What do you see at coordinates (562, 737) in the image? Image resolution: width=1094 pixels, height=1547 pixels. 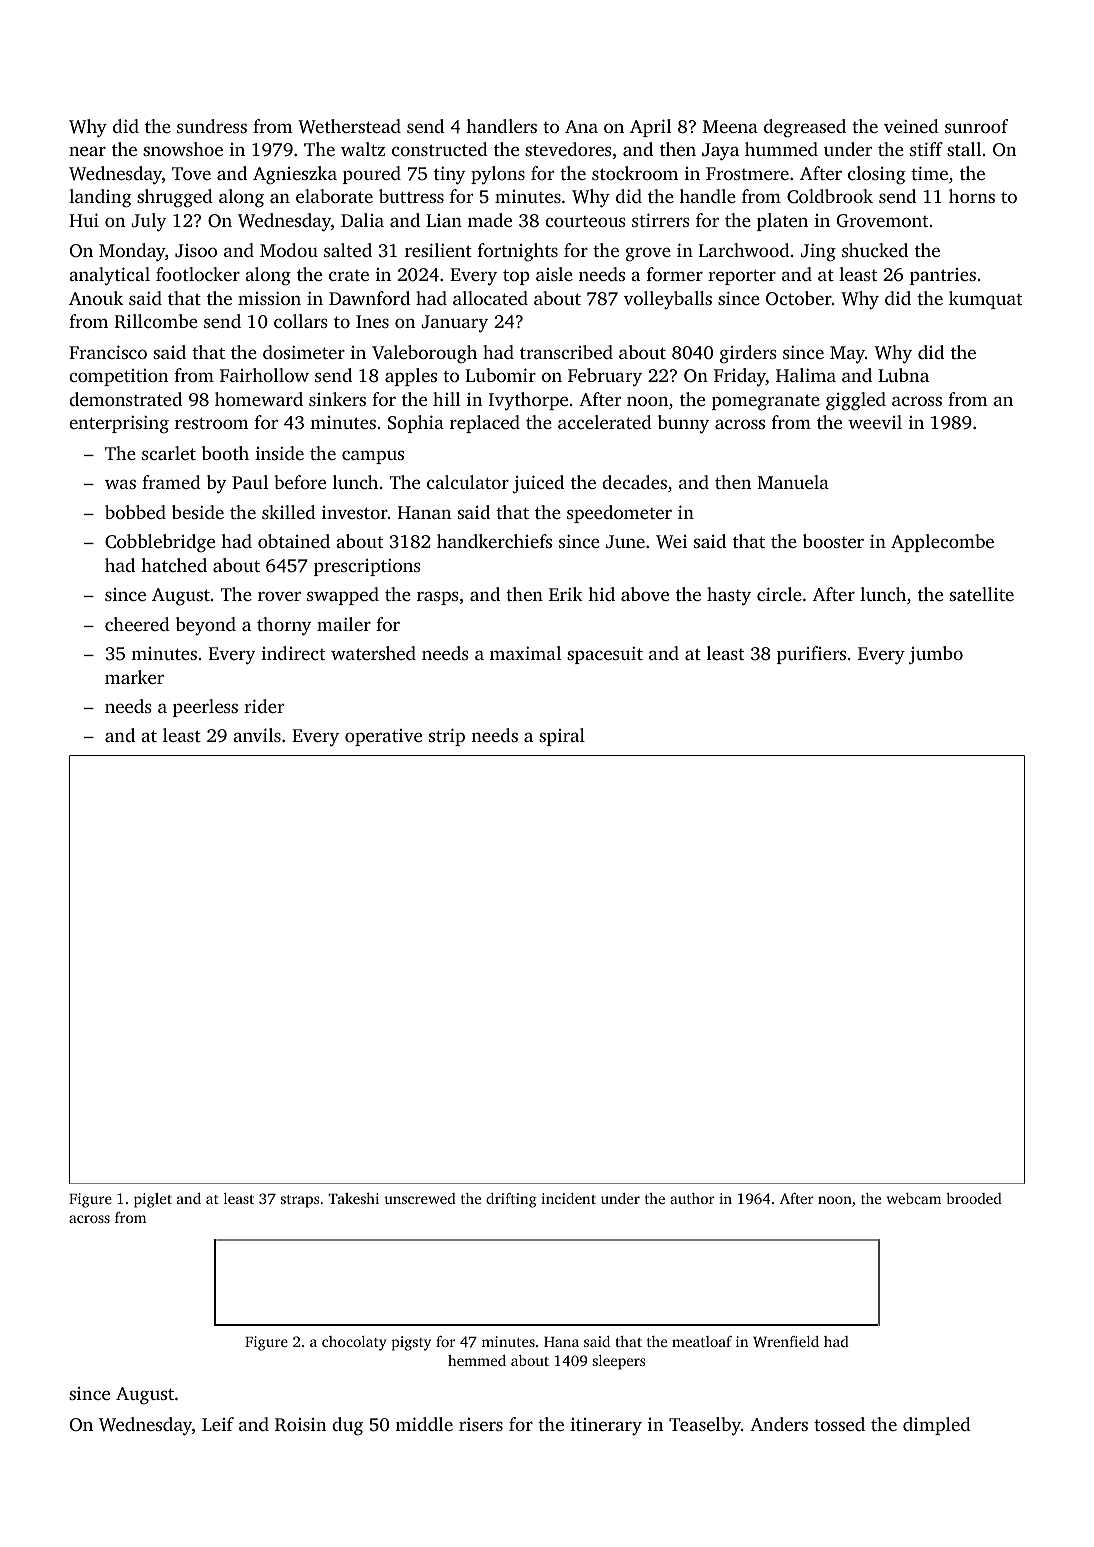 I see `spiral` at bounding box center [562, 737].
